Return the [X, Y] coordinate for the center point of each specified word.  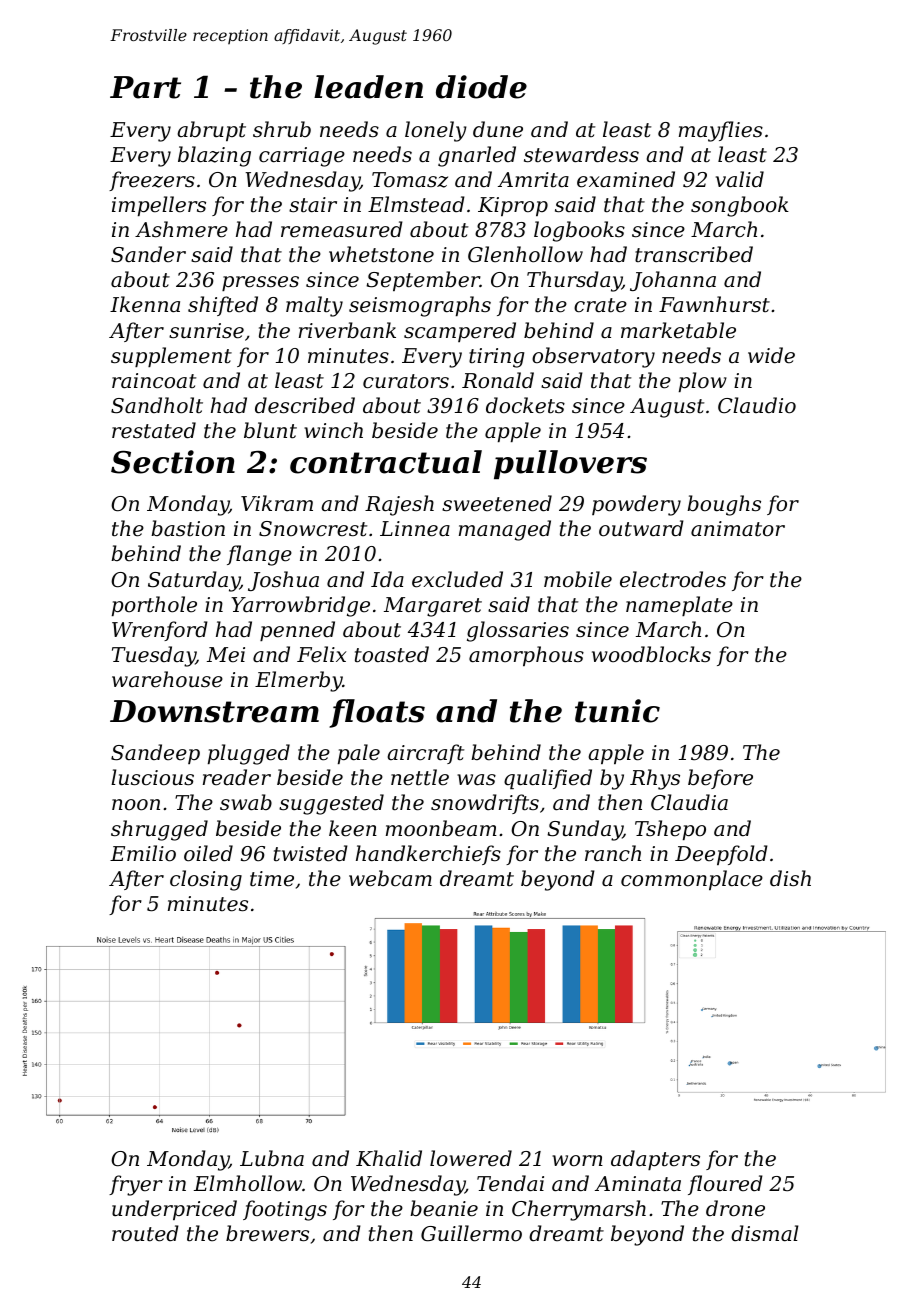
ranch [613, 853]
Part [145, 87]
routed [145, 1233]
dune [498, 129]
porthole [154, 606]
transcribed [694, 254]
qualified [548, 779]
